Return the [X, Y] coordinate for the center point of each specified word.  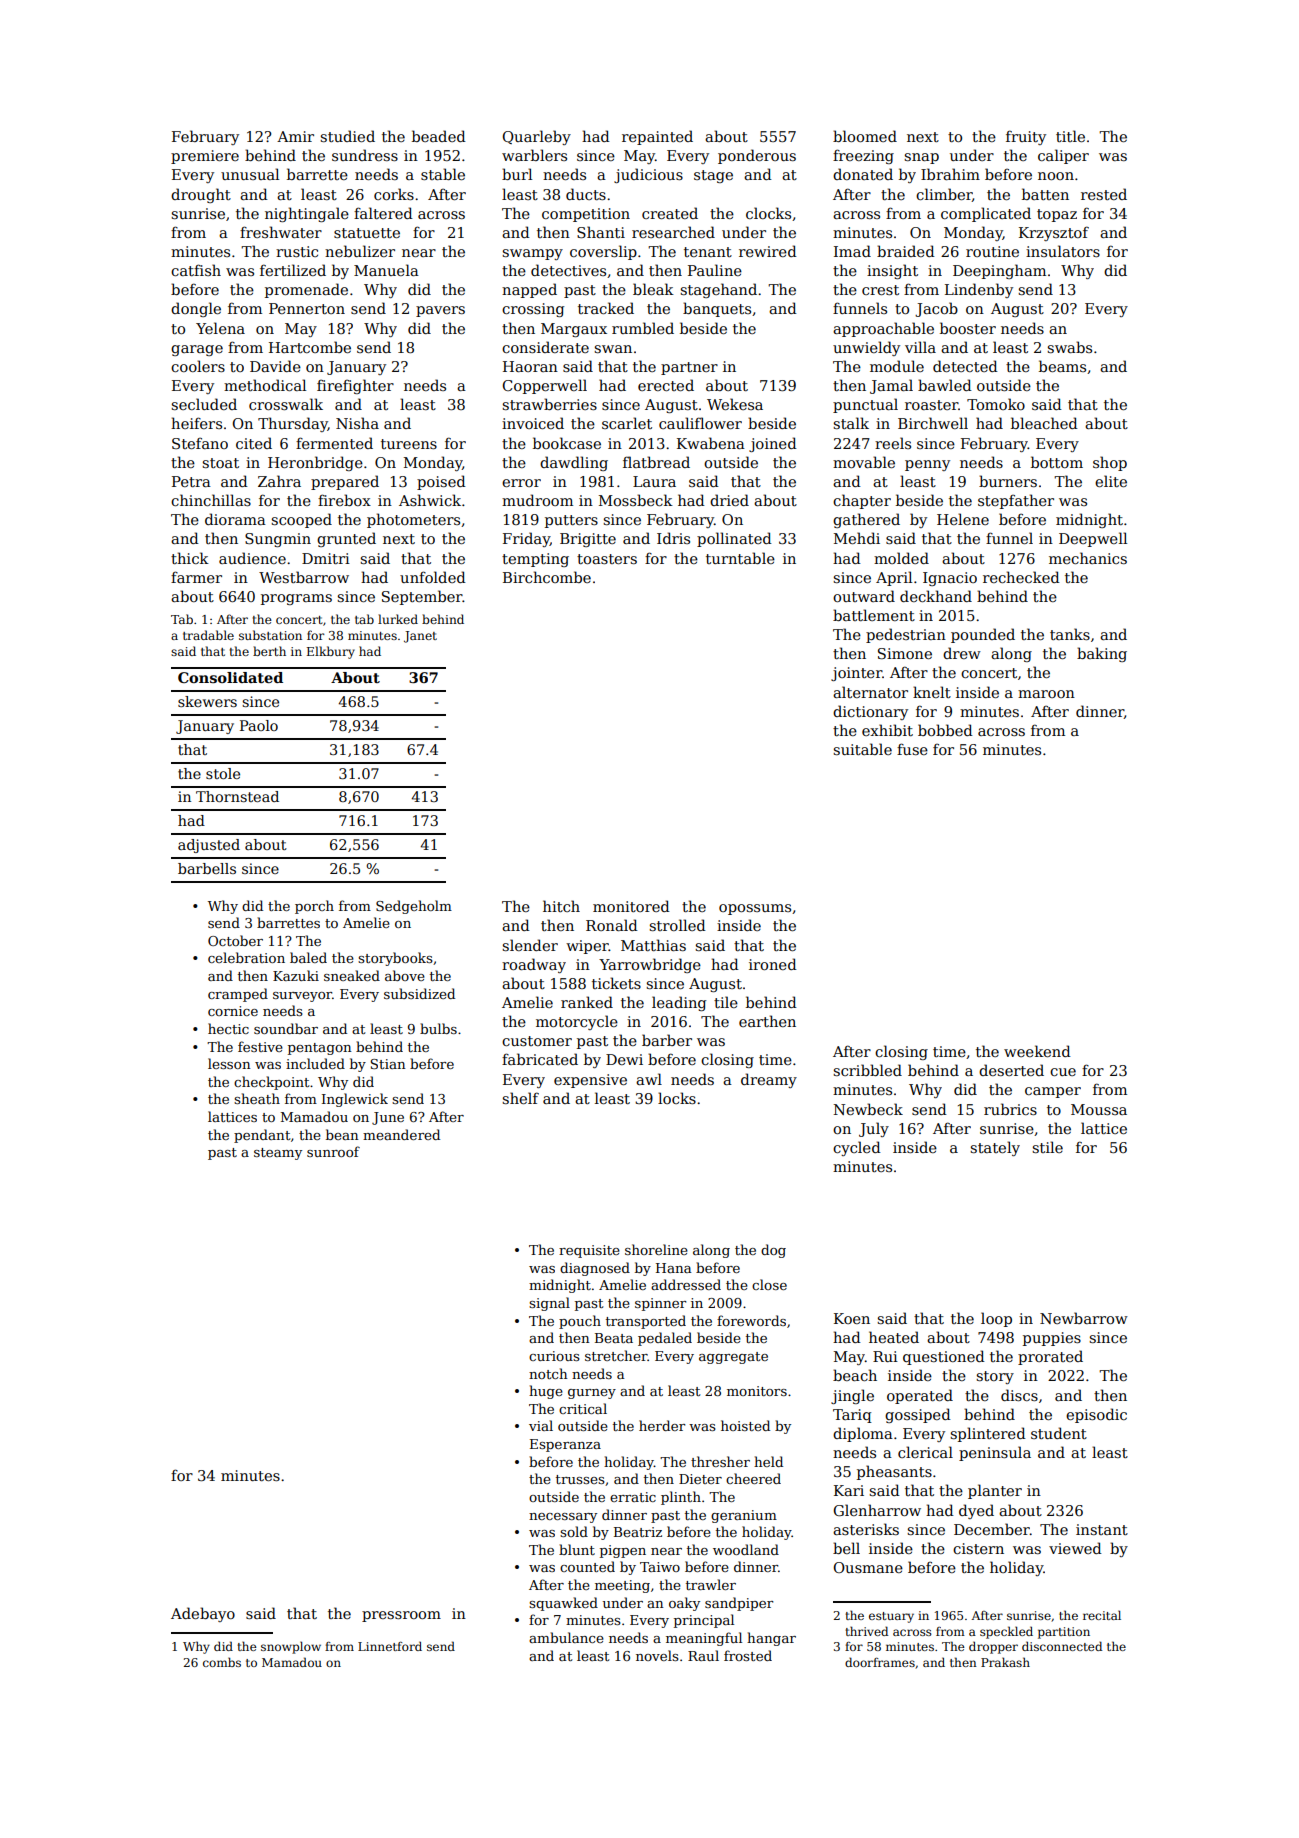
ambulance [566, 1637]
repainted [657, 137]
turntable [740, 558]
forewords [751, 1320]
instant [1102, 1529]
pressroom [401, 1616]
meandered [401, 1134]
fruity [1026, 137]
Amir [295, 136]
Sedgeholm [414, 907]
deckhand [936, 596]
